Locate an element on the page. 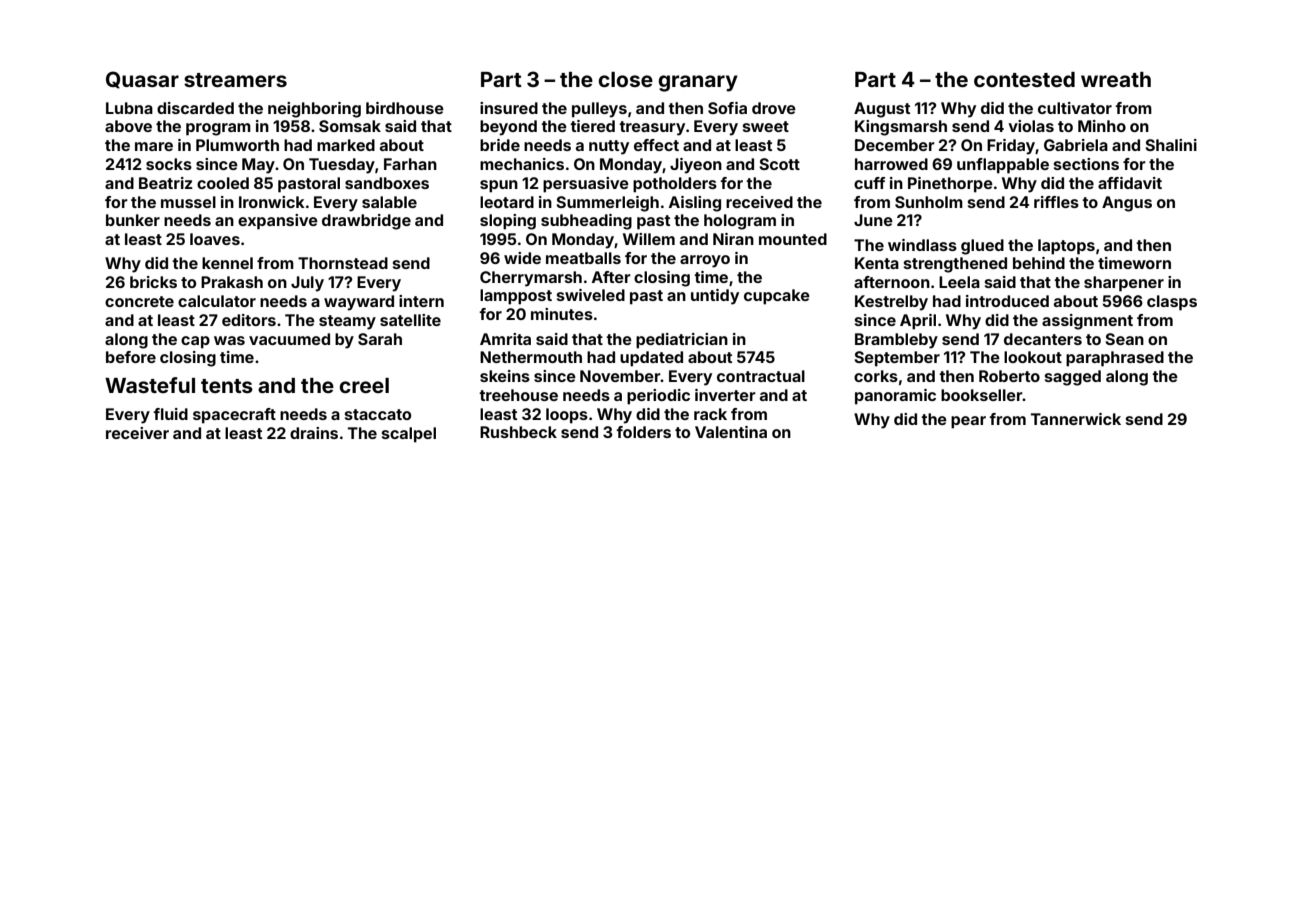  glued is located at coordinates (982, 247).
